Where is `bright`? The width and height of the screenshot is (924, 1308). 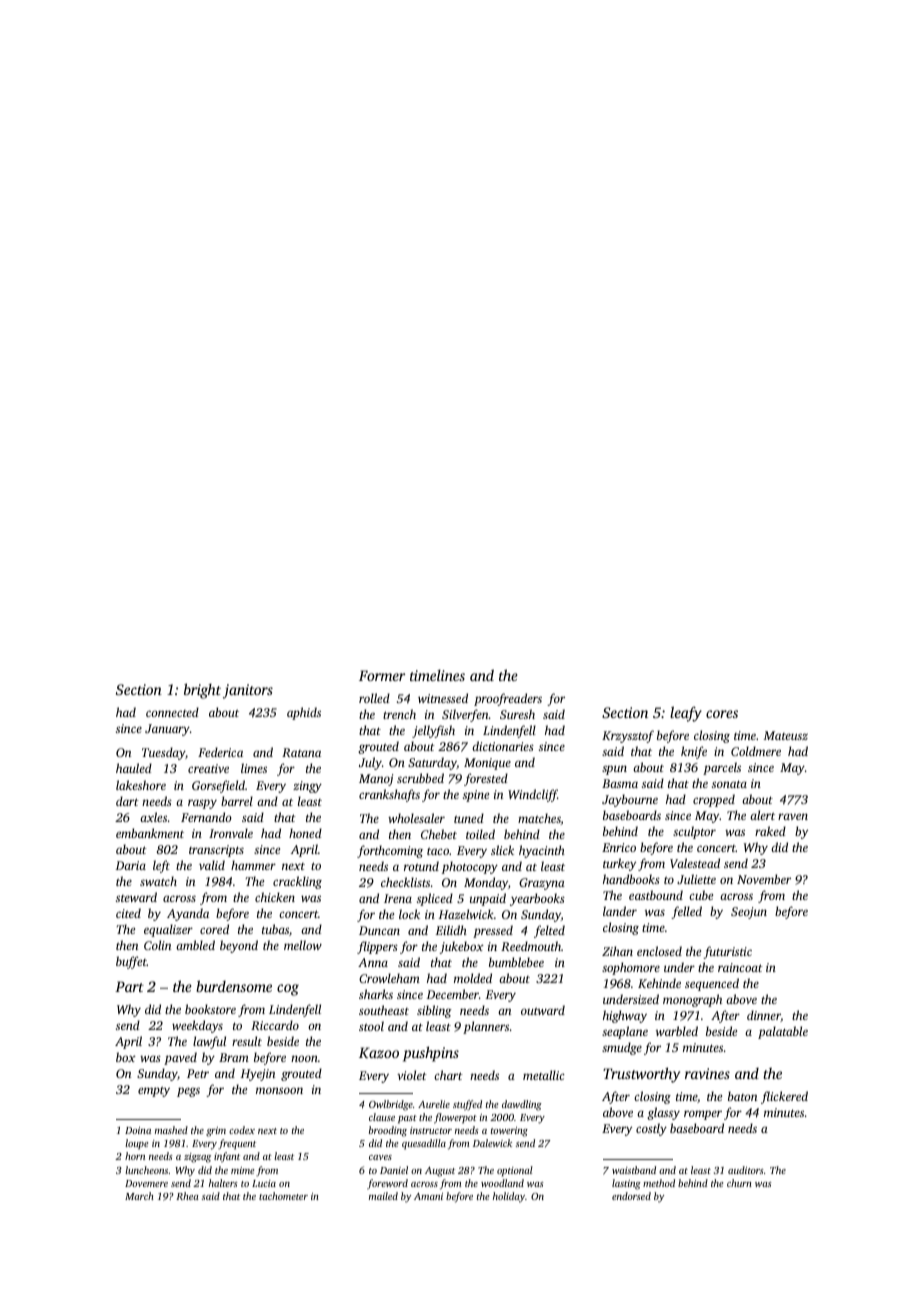 bright is located at coordinates (202, 691).
